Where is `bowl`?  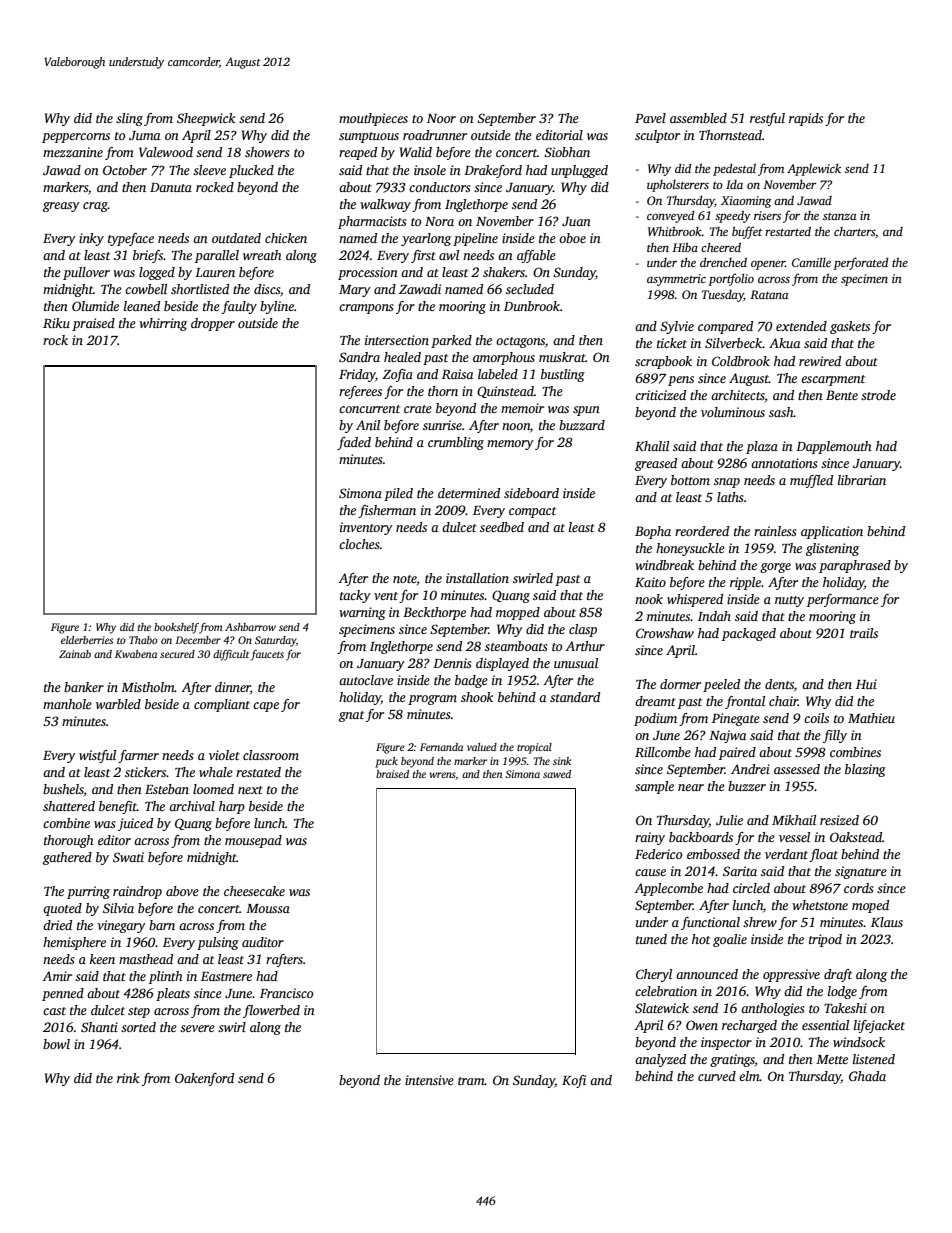
bowl is located at coordinates (56, 1044).
